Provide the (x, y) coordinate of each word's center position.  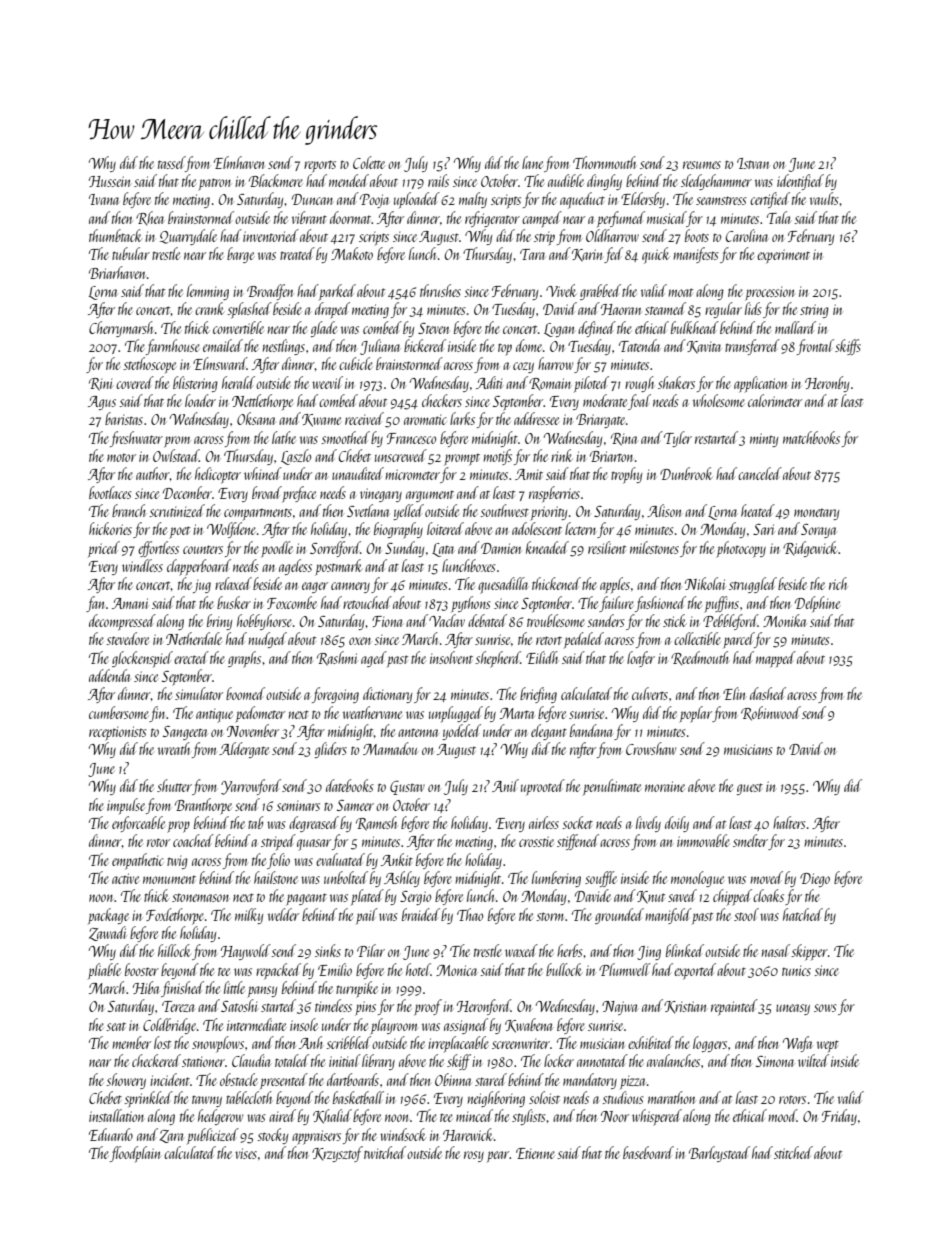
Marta (517, 713)
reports (320, 166)
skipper (809, 952)
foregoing (335, 695)
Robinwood (771, 713)
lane (532, 162)
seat (116, 1026)
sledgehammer (716, 182)
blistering (195, 384)
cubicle (356, 363)
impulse (126, 806)
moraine (665, 786)
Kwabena (528, 1025)
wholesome (719, 400)
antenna (418, 732)
